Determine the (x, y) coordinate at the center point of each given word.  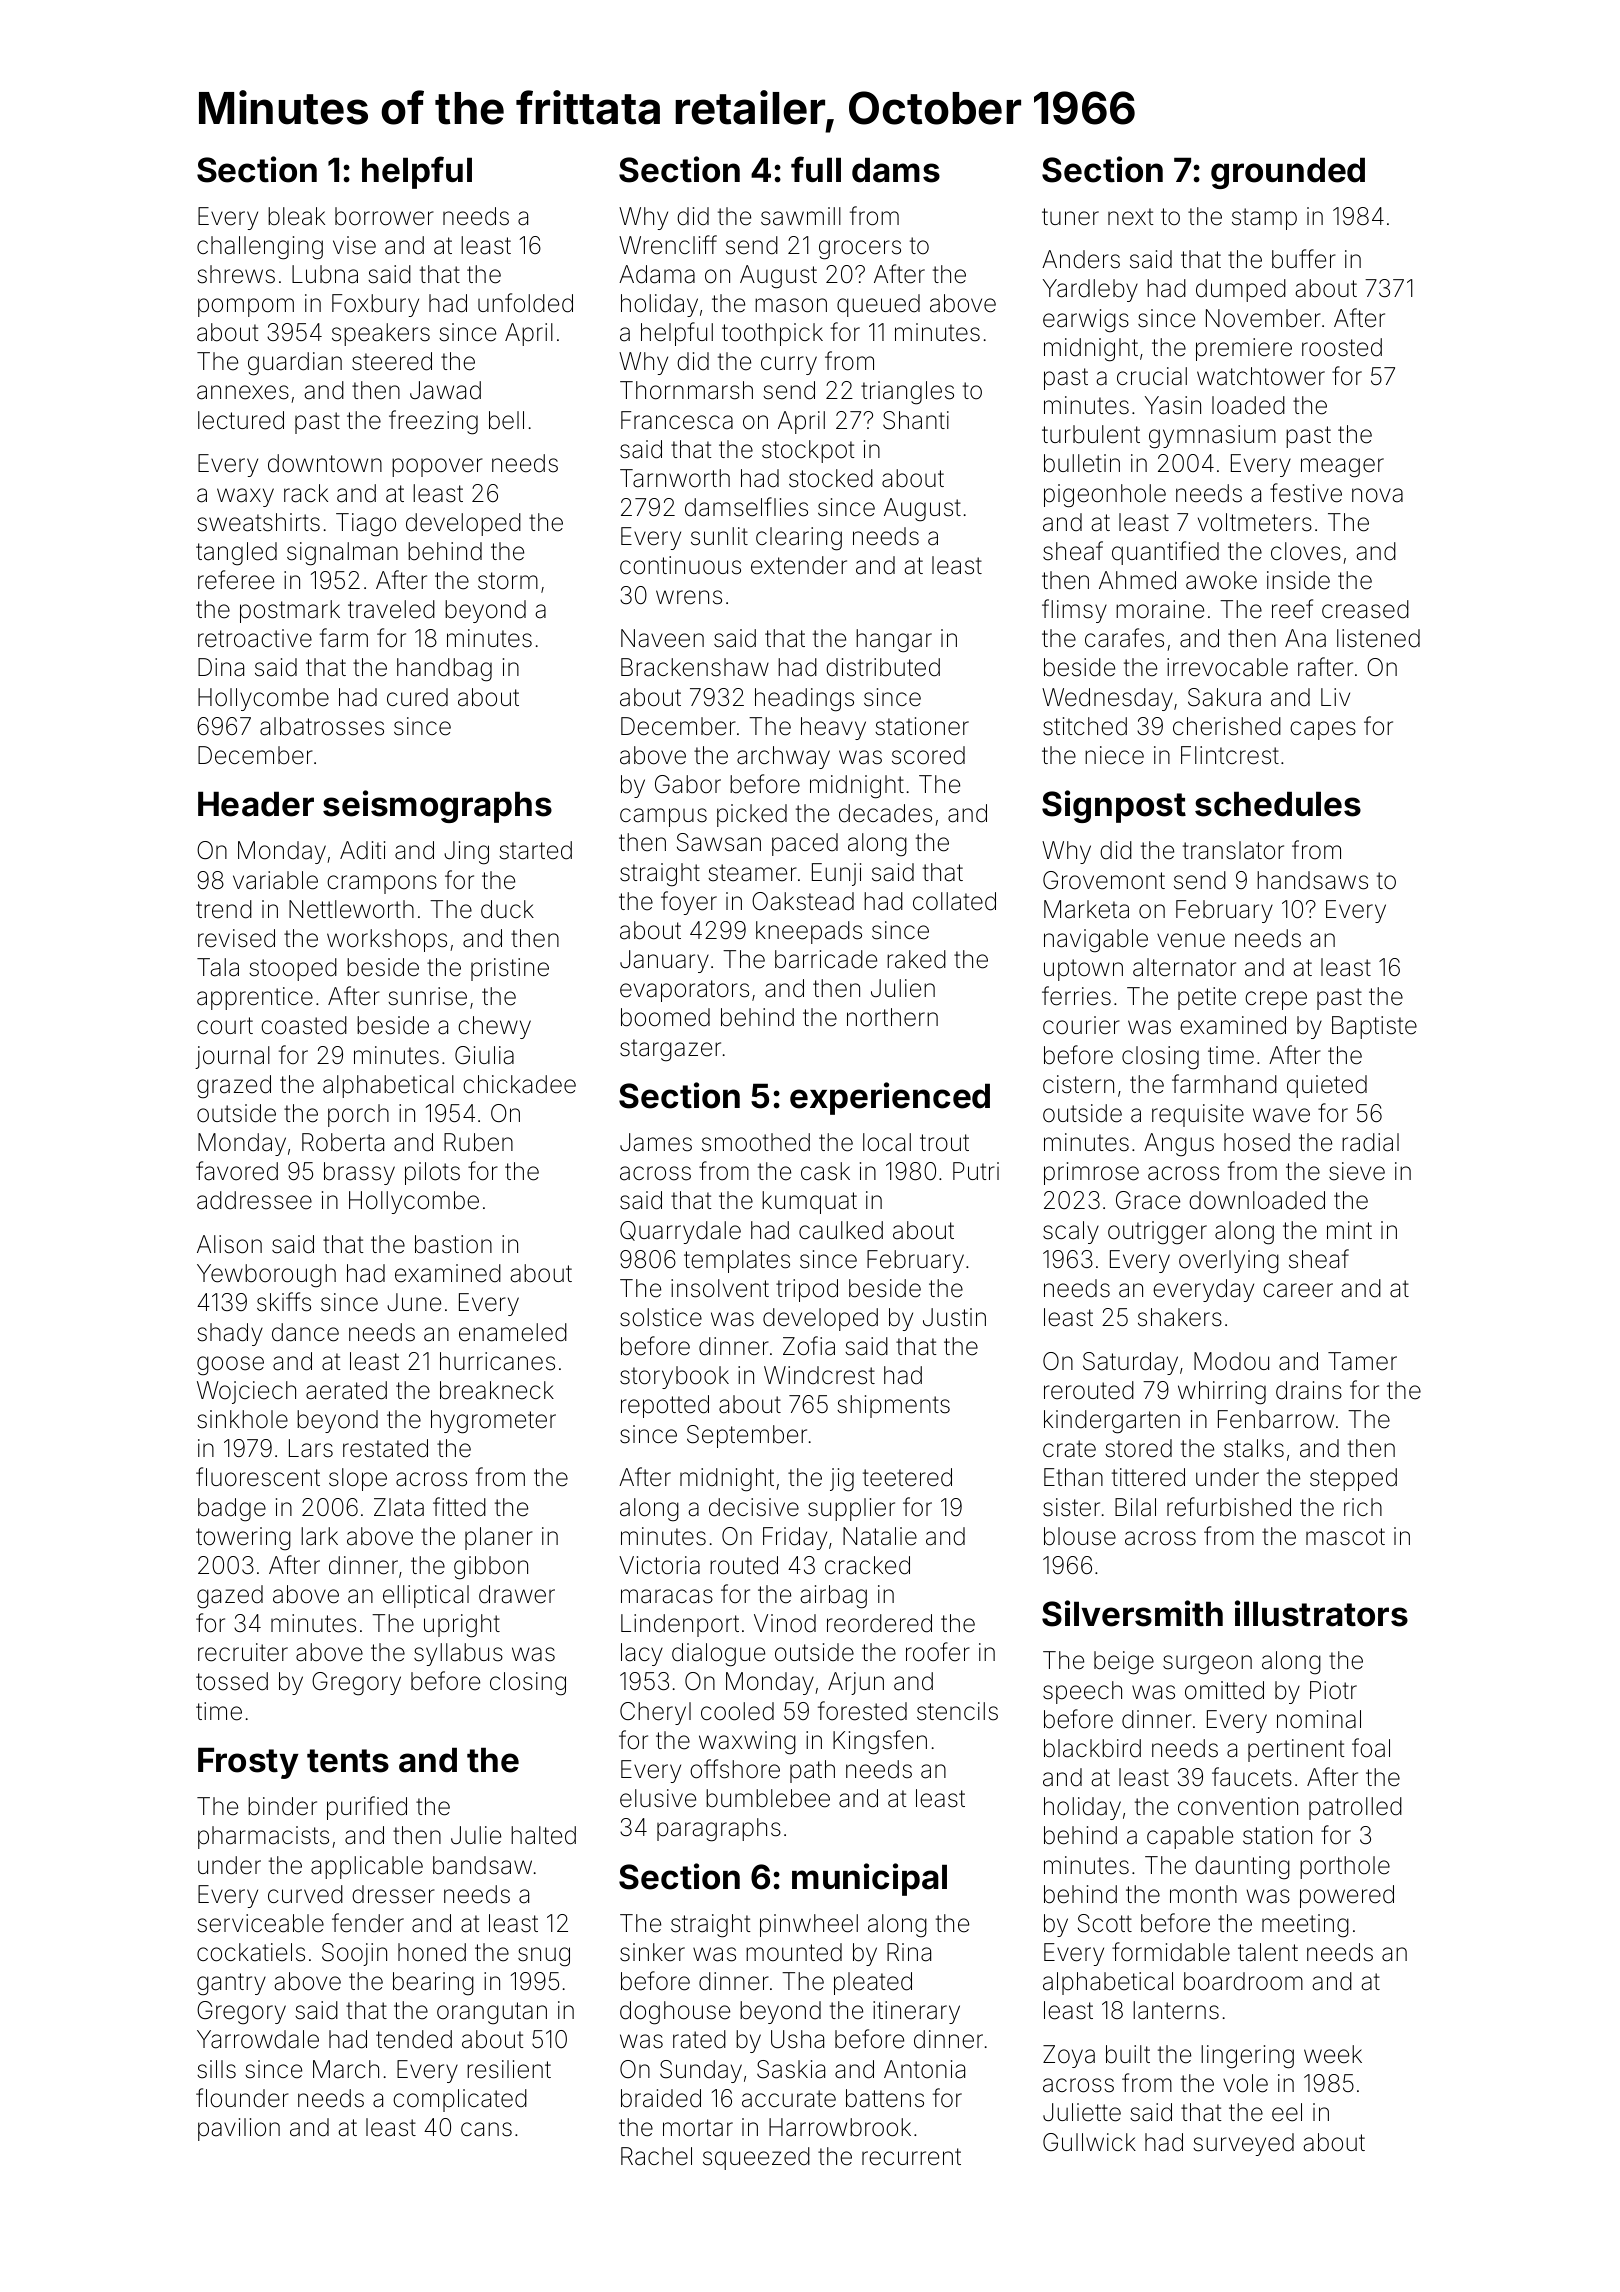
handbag (444, 670)
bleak (296, 216)
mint (1349, 1230)
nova (1377, 495)
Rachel (656, 2156)
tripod (807, 1290)
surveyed (1243, 2144)
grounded (1288, 173)
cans (486, 2129)
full (816, 169)
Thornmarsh (686, 390)
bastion (453, 1244)
